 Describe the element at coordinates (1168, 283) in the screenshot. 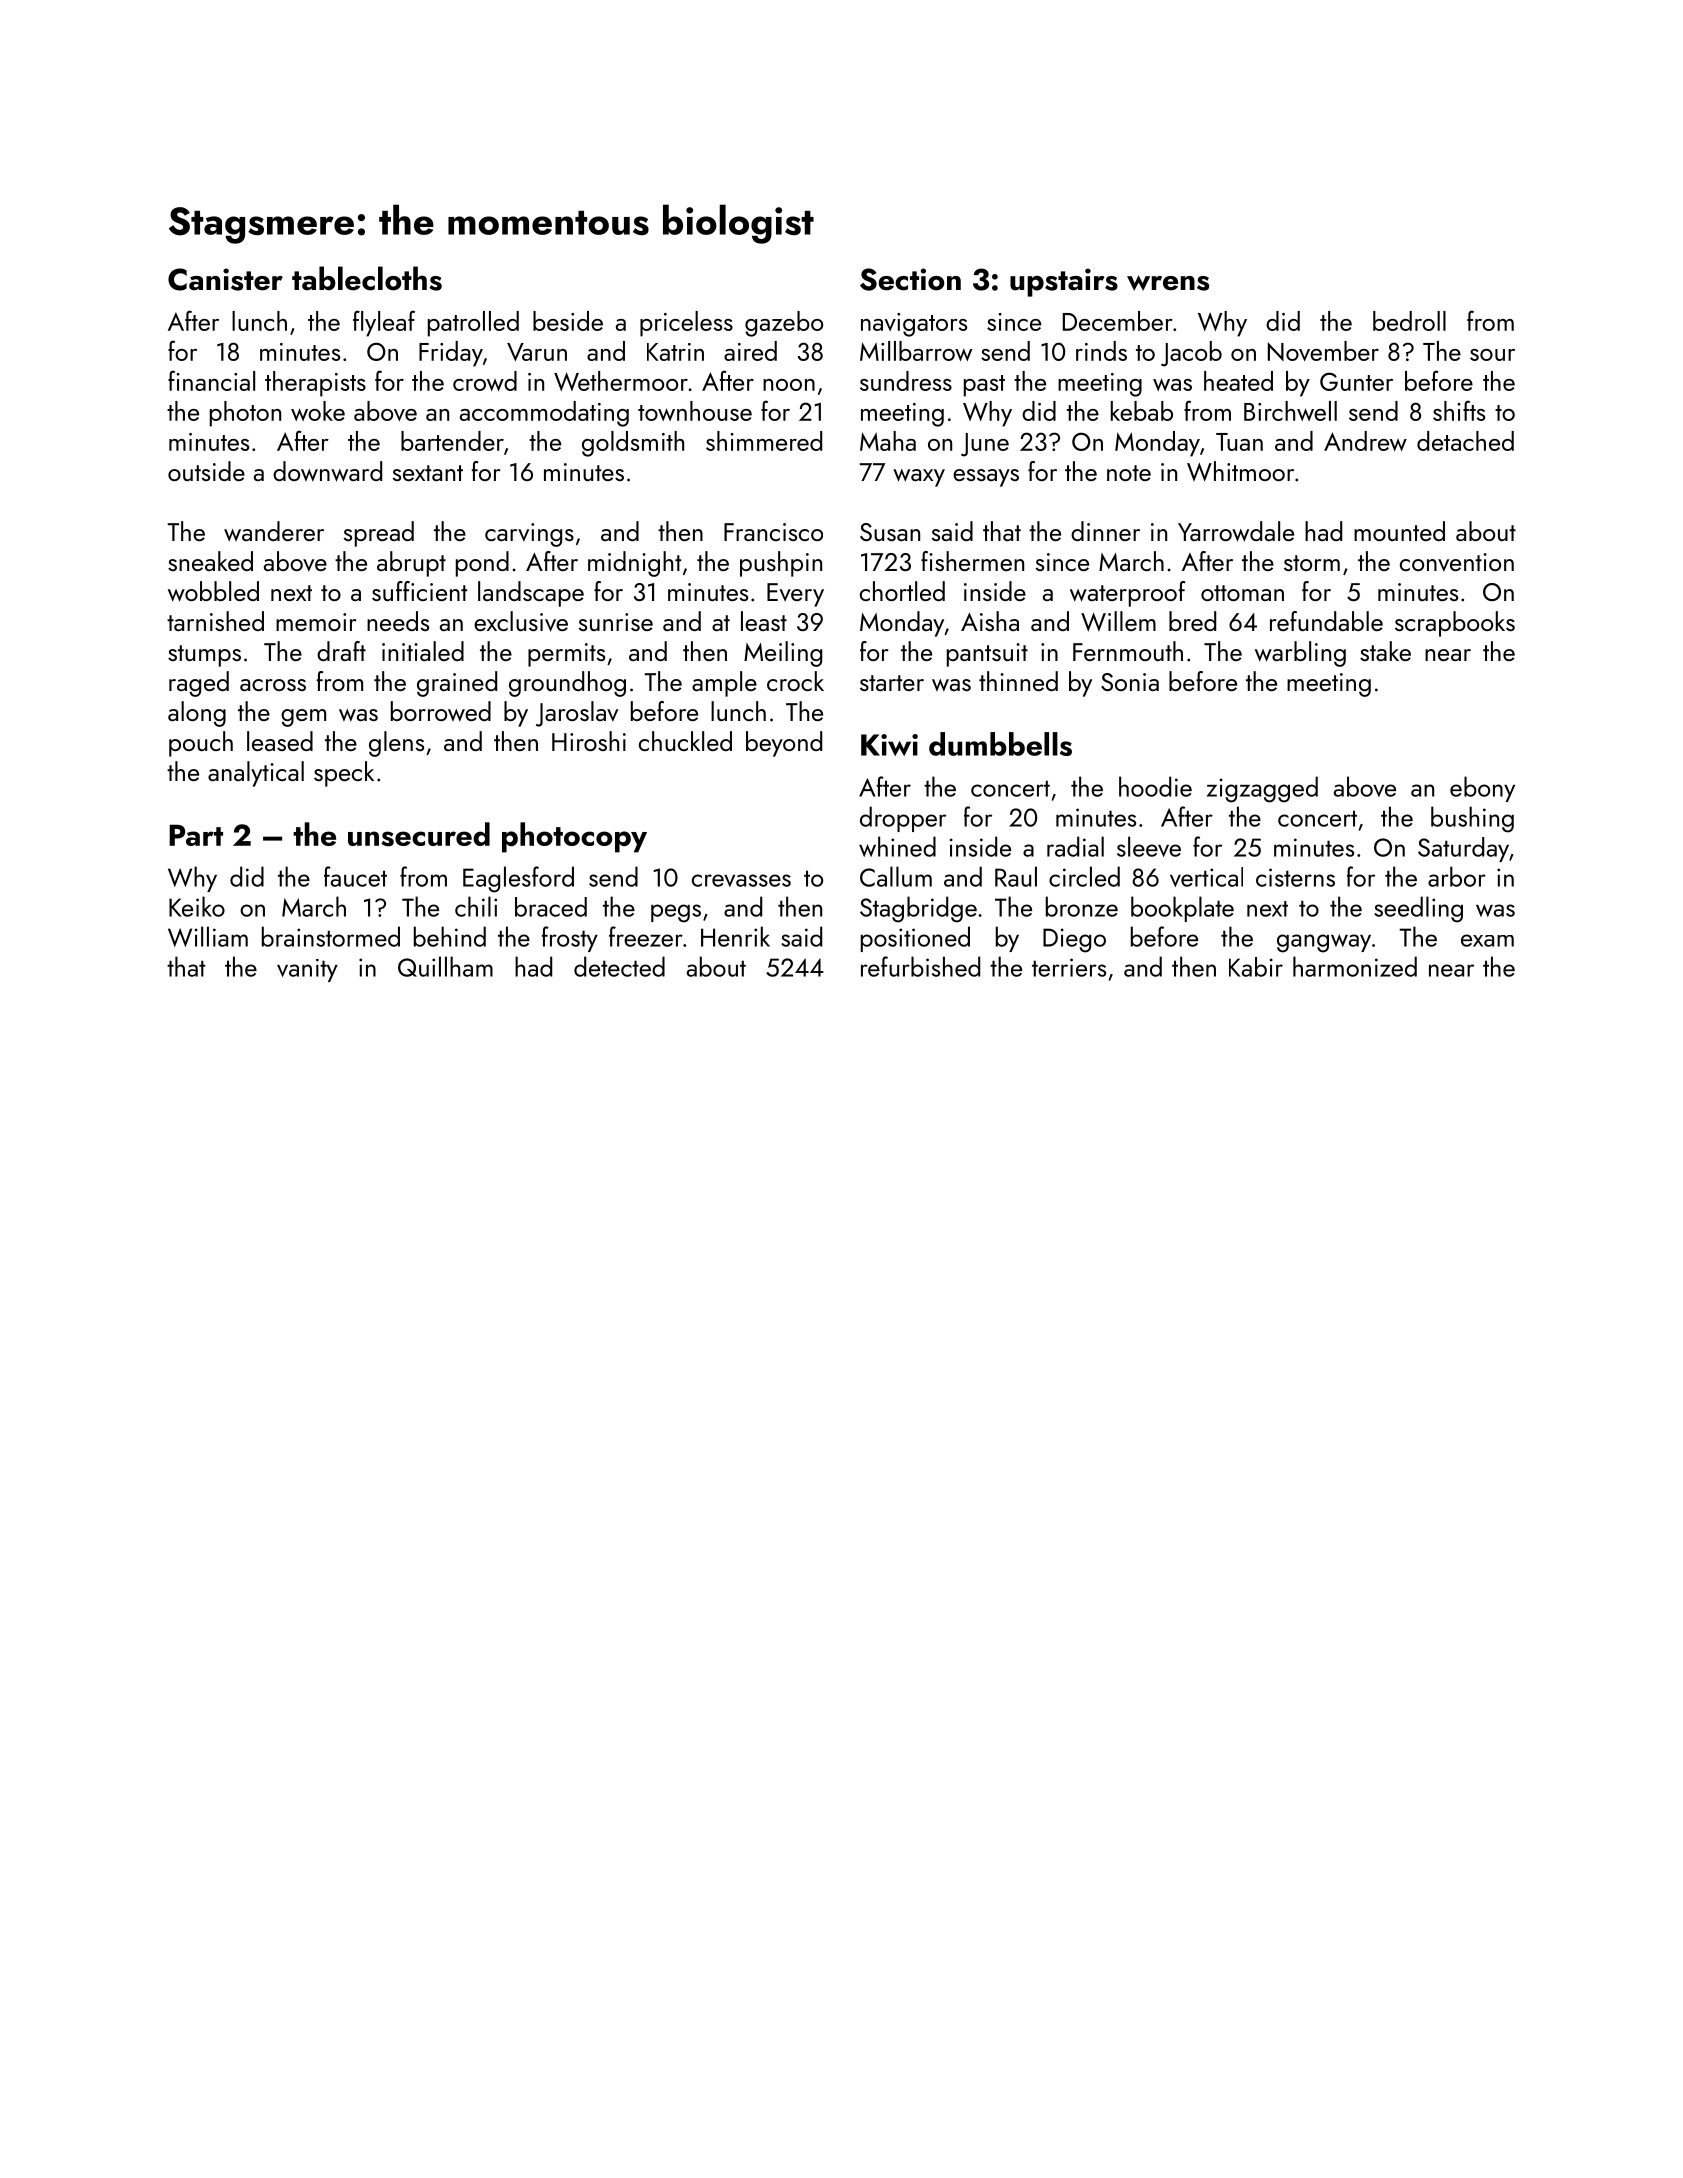

I see `wrens` at that location.
